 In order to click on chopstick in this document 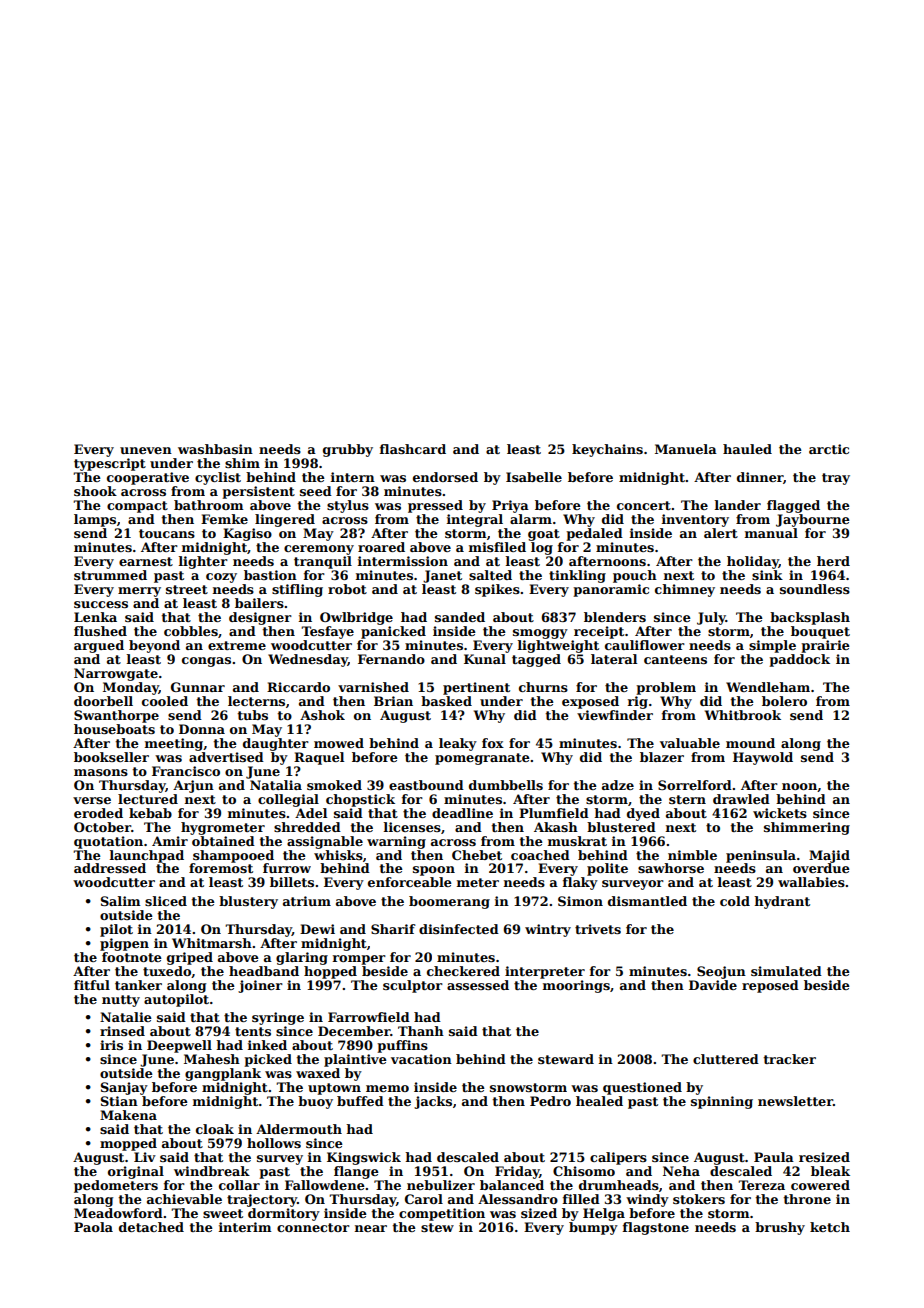, I will do `click(360, 800)`.
